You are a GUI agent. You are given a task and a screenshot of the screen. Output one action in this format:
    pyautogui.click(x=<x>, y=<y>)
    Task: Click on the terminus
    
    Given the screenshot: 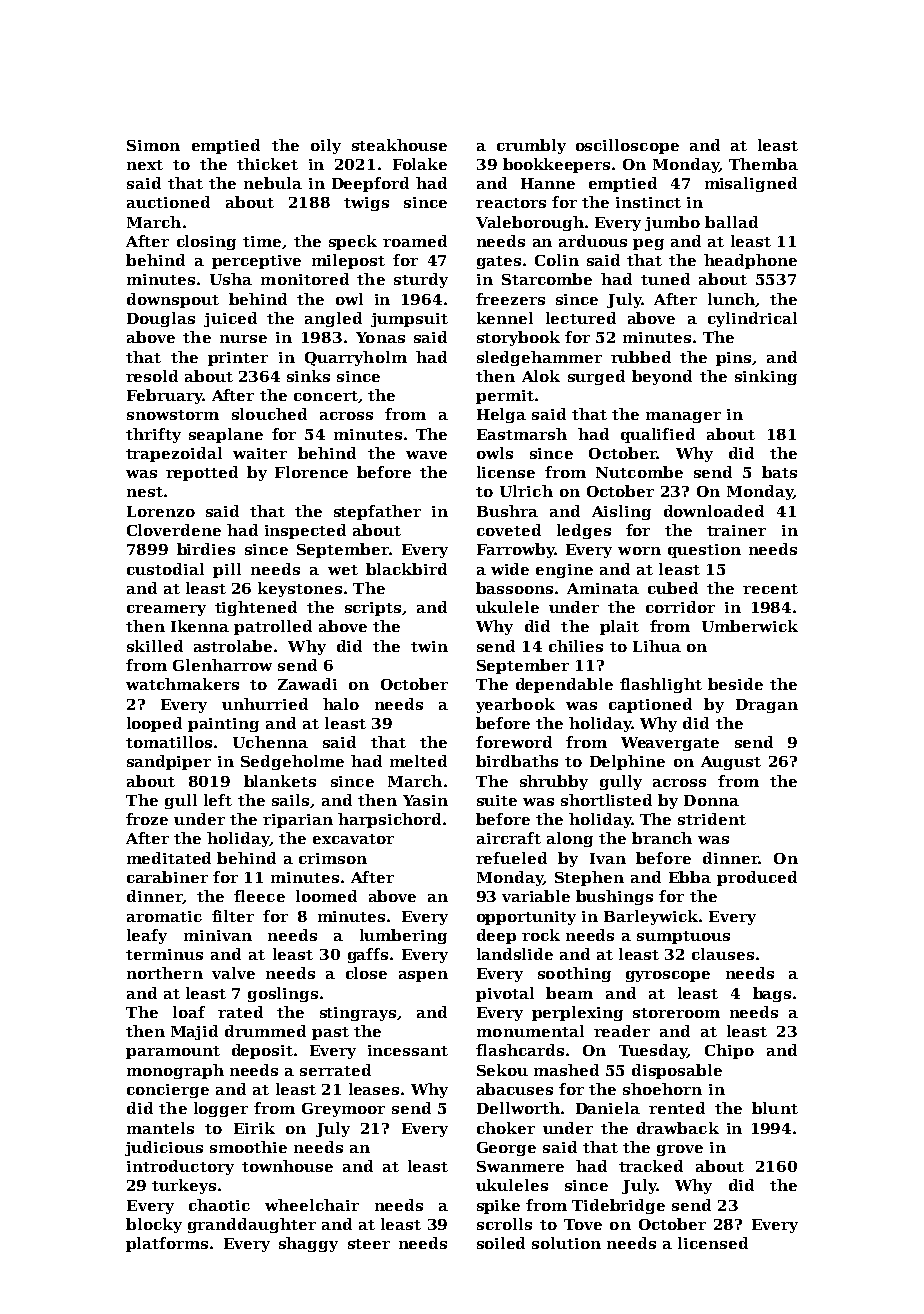 What is the action you would take?
    pyautogui.click(x=164, y=954)
